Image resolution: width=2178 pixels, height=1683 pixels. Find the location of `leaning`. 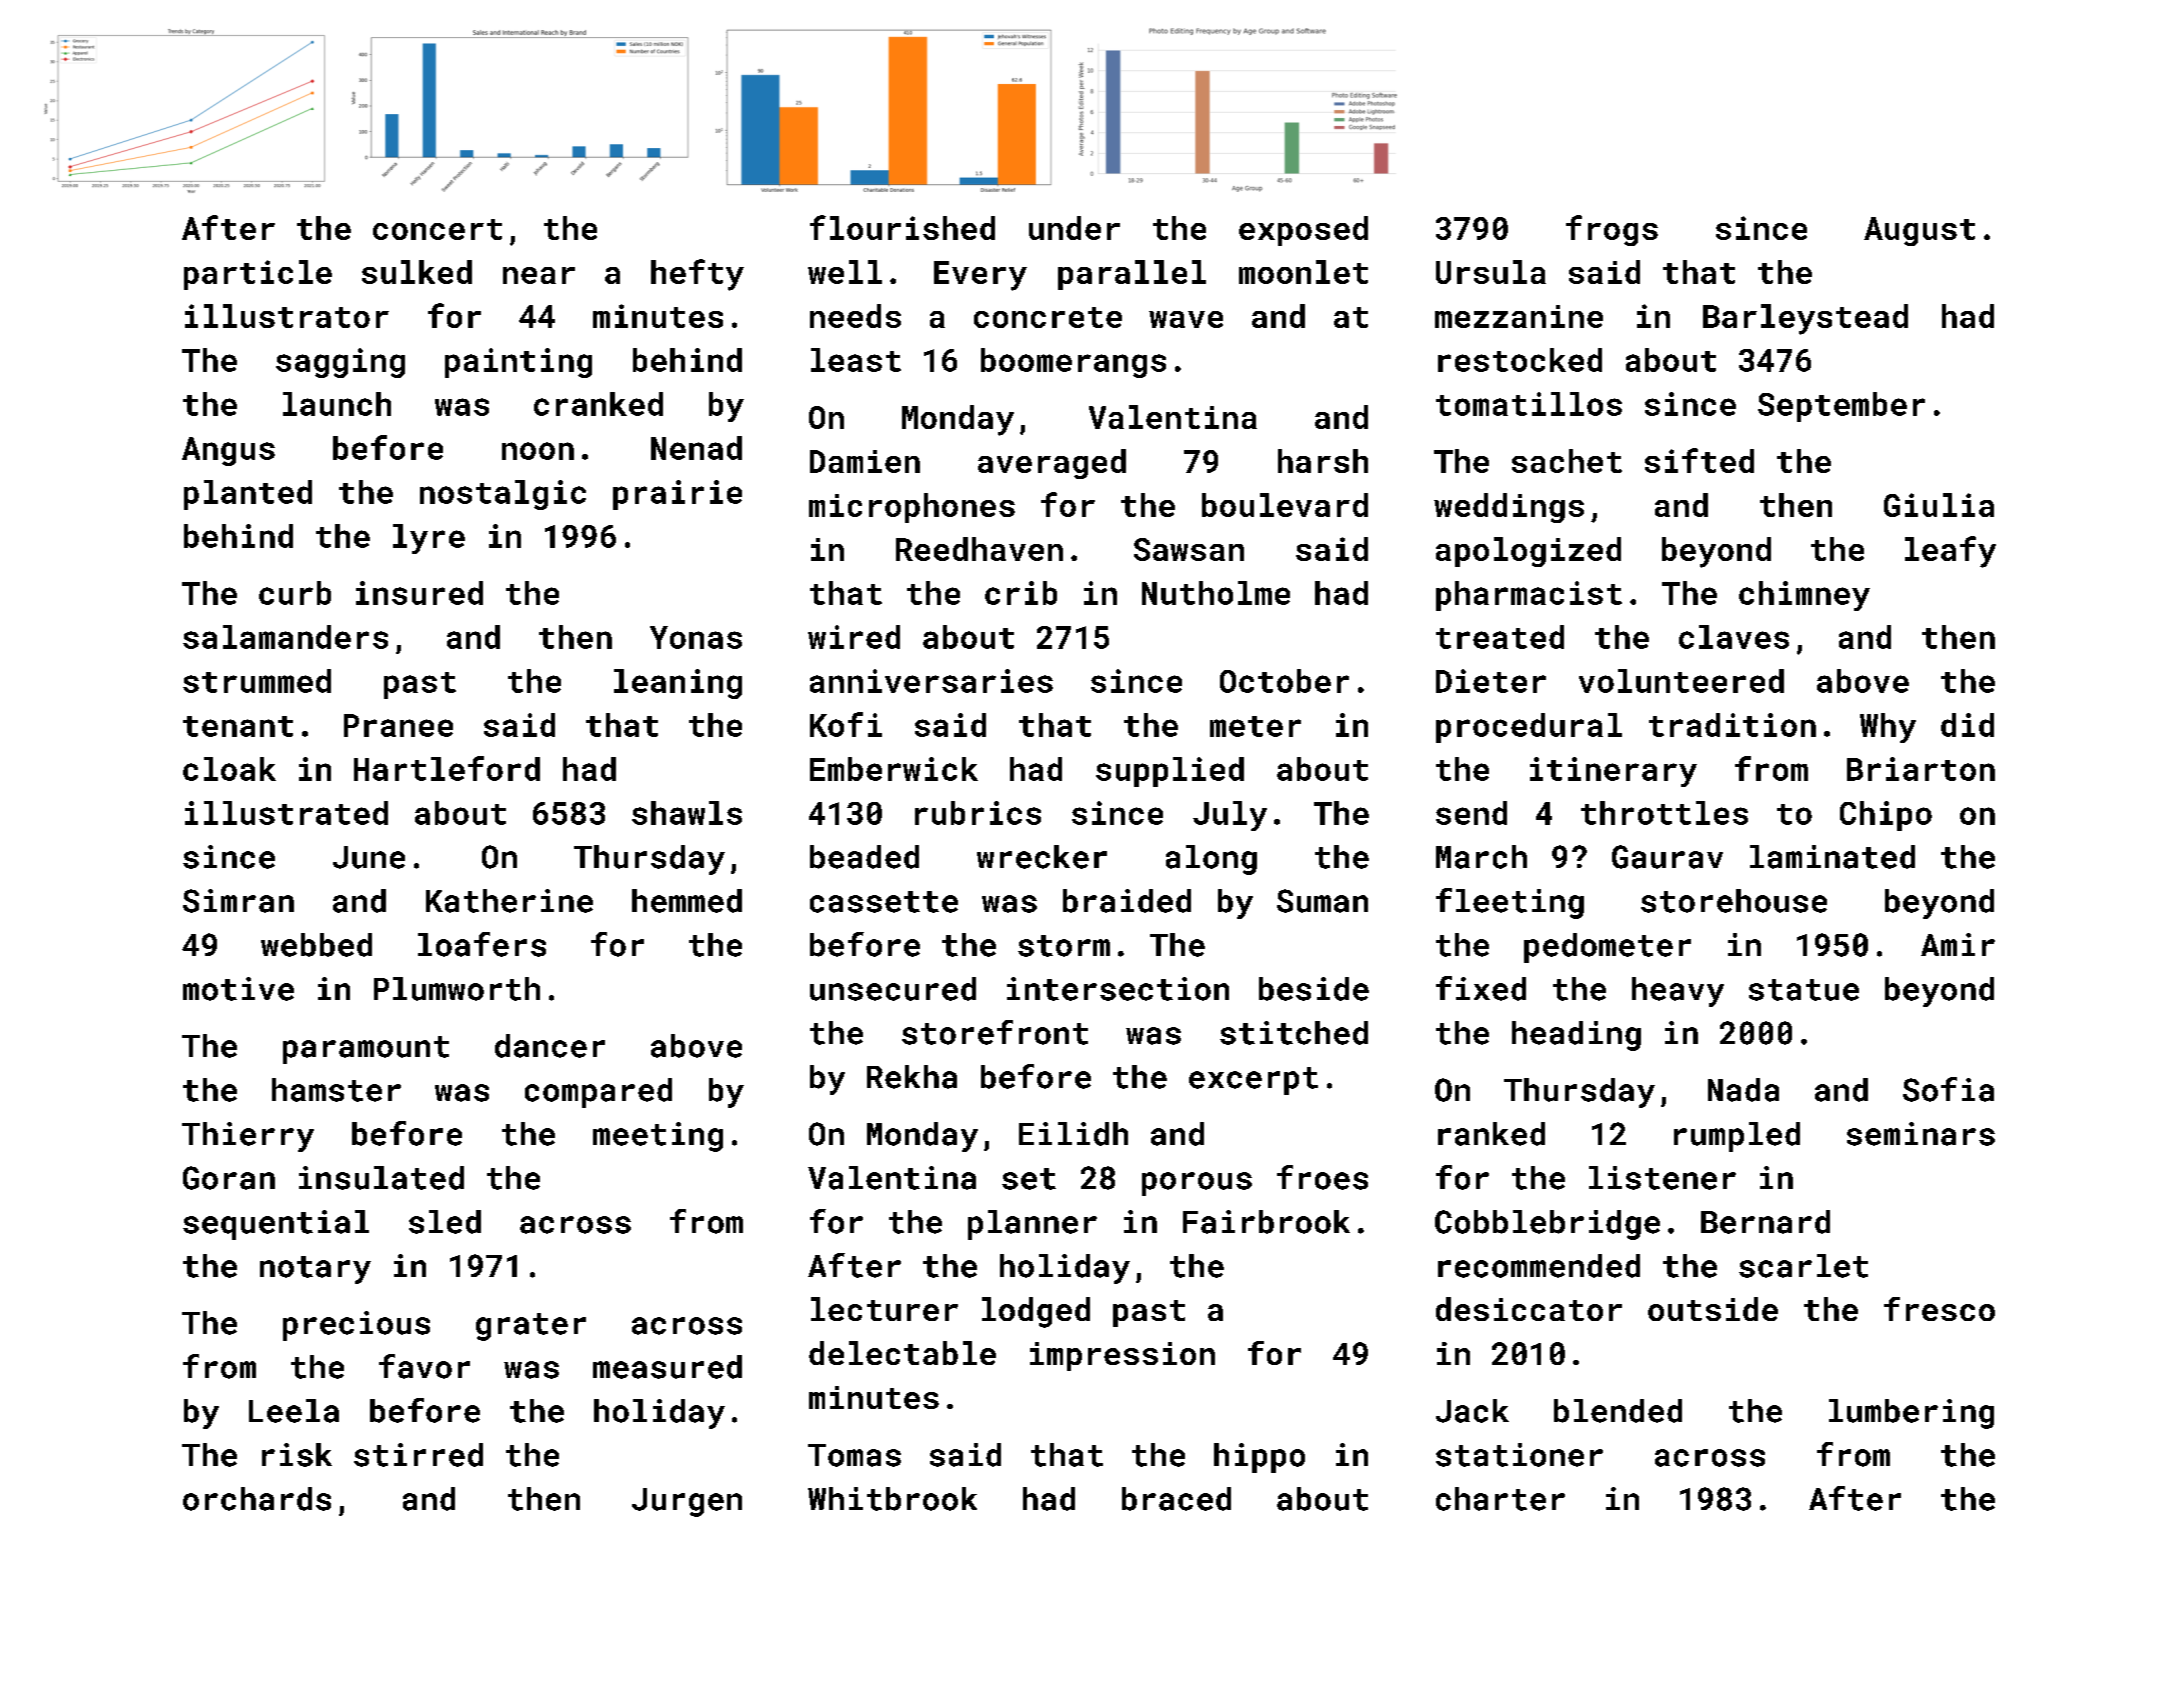

leaning is located at coordinates (678, 684).
